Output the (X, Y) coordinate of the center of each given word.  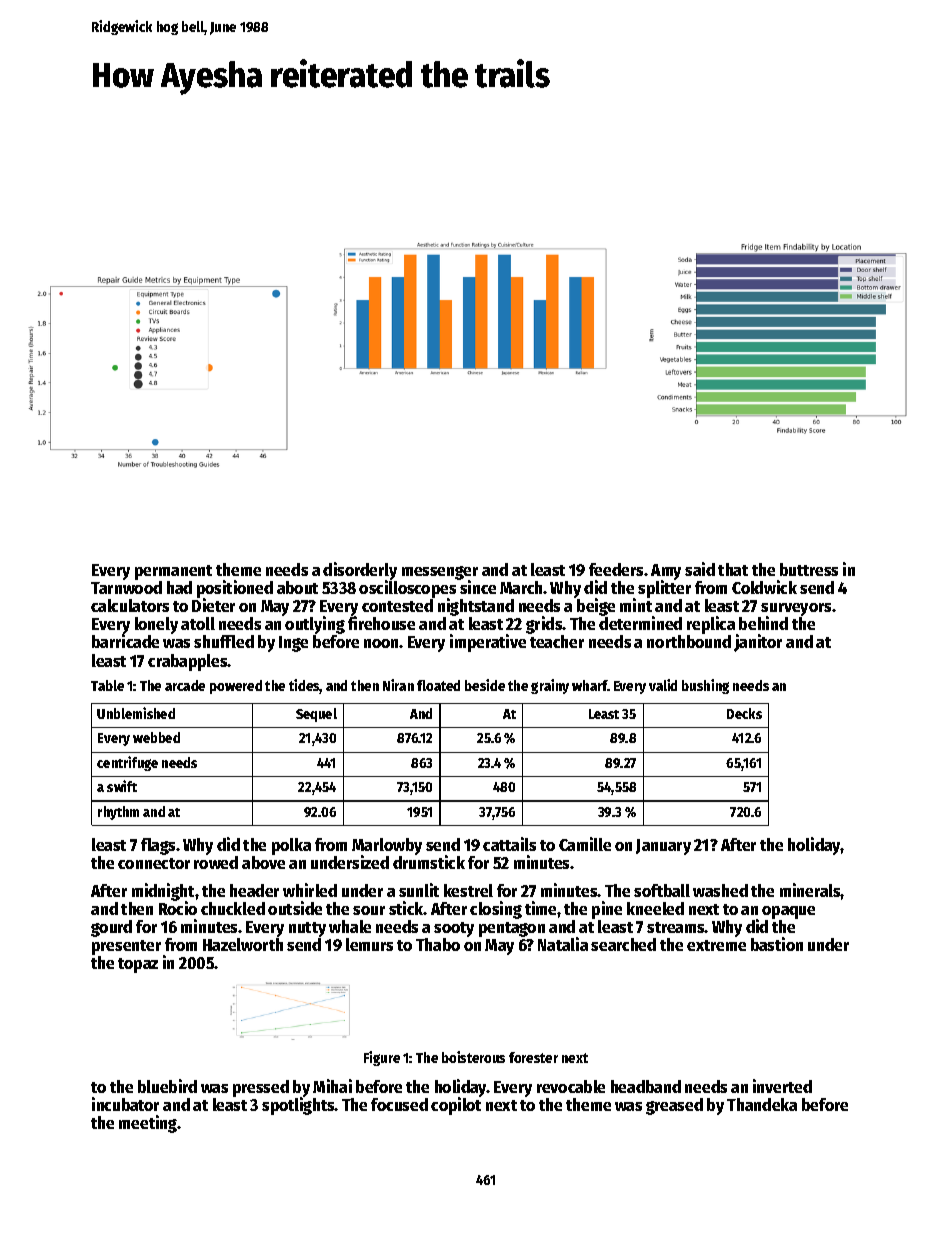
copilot (456, 1106)
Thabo (438, 944)
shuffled (224, 641)
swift (122, 786)
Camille (585, 844)
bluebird (167, 1086)
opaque (788, 912)
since (478, 587)
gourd (111, 928)
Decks (744, 713)
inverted (782, 1086)
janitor (758, 643)
